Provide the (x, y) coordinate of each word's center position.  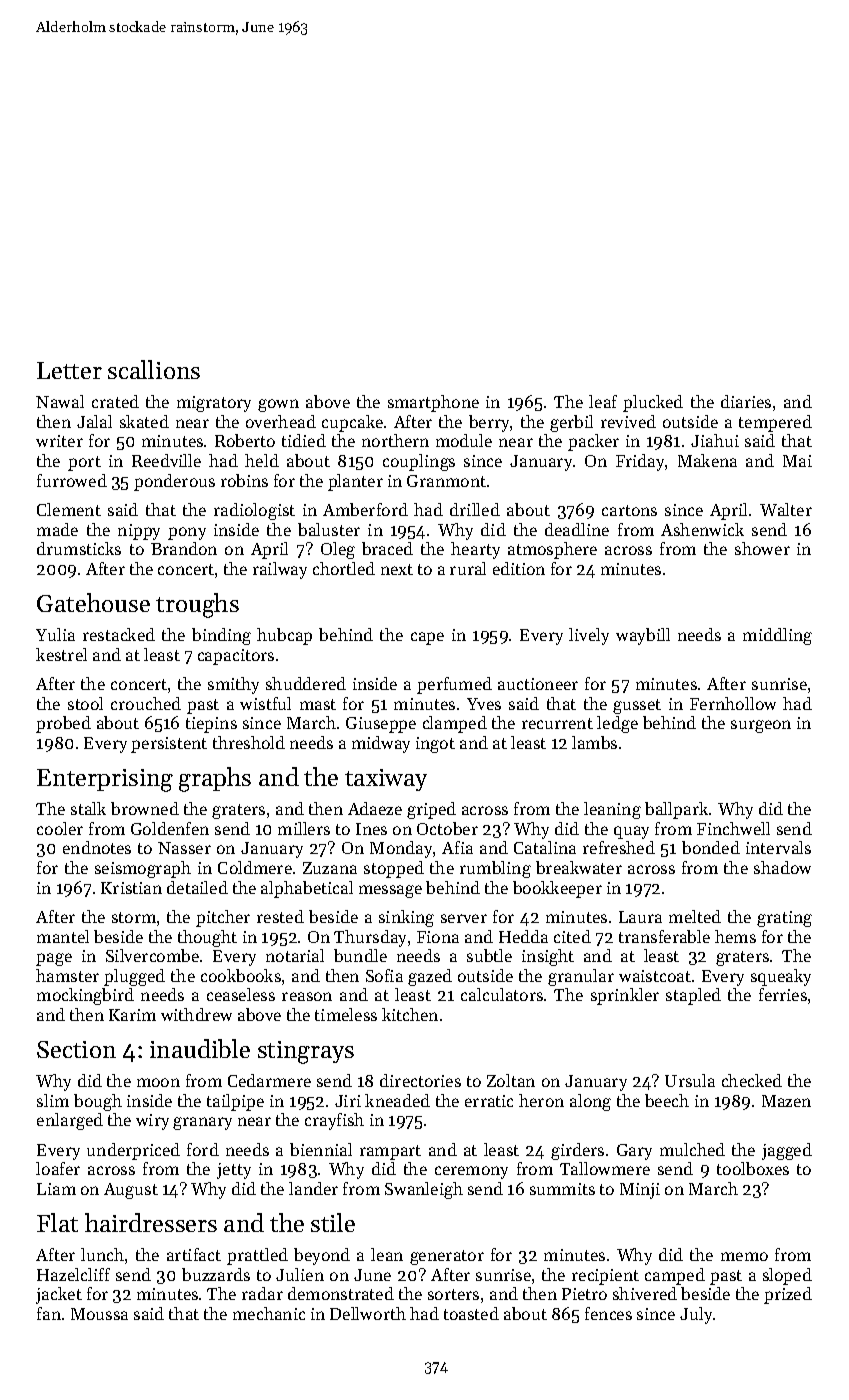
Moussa (99, 1314)
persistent (169, 745)
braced (387, 548)
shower (762, 548)
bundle (360, 955)
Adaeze (375, 808)
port (84, 463)
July (696, 1315)
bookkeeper (557, 889)
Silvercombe (152, 955)
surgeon (761, 726)
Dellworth (368, 1313)
